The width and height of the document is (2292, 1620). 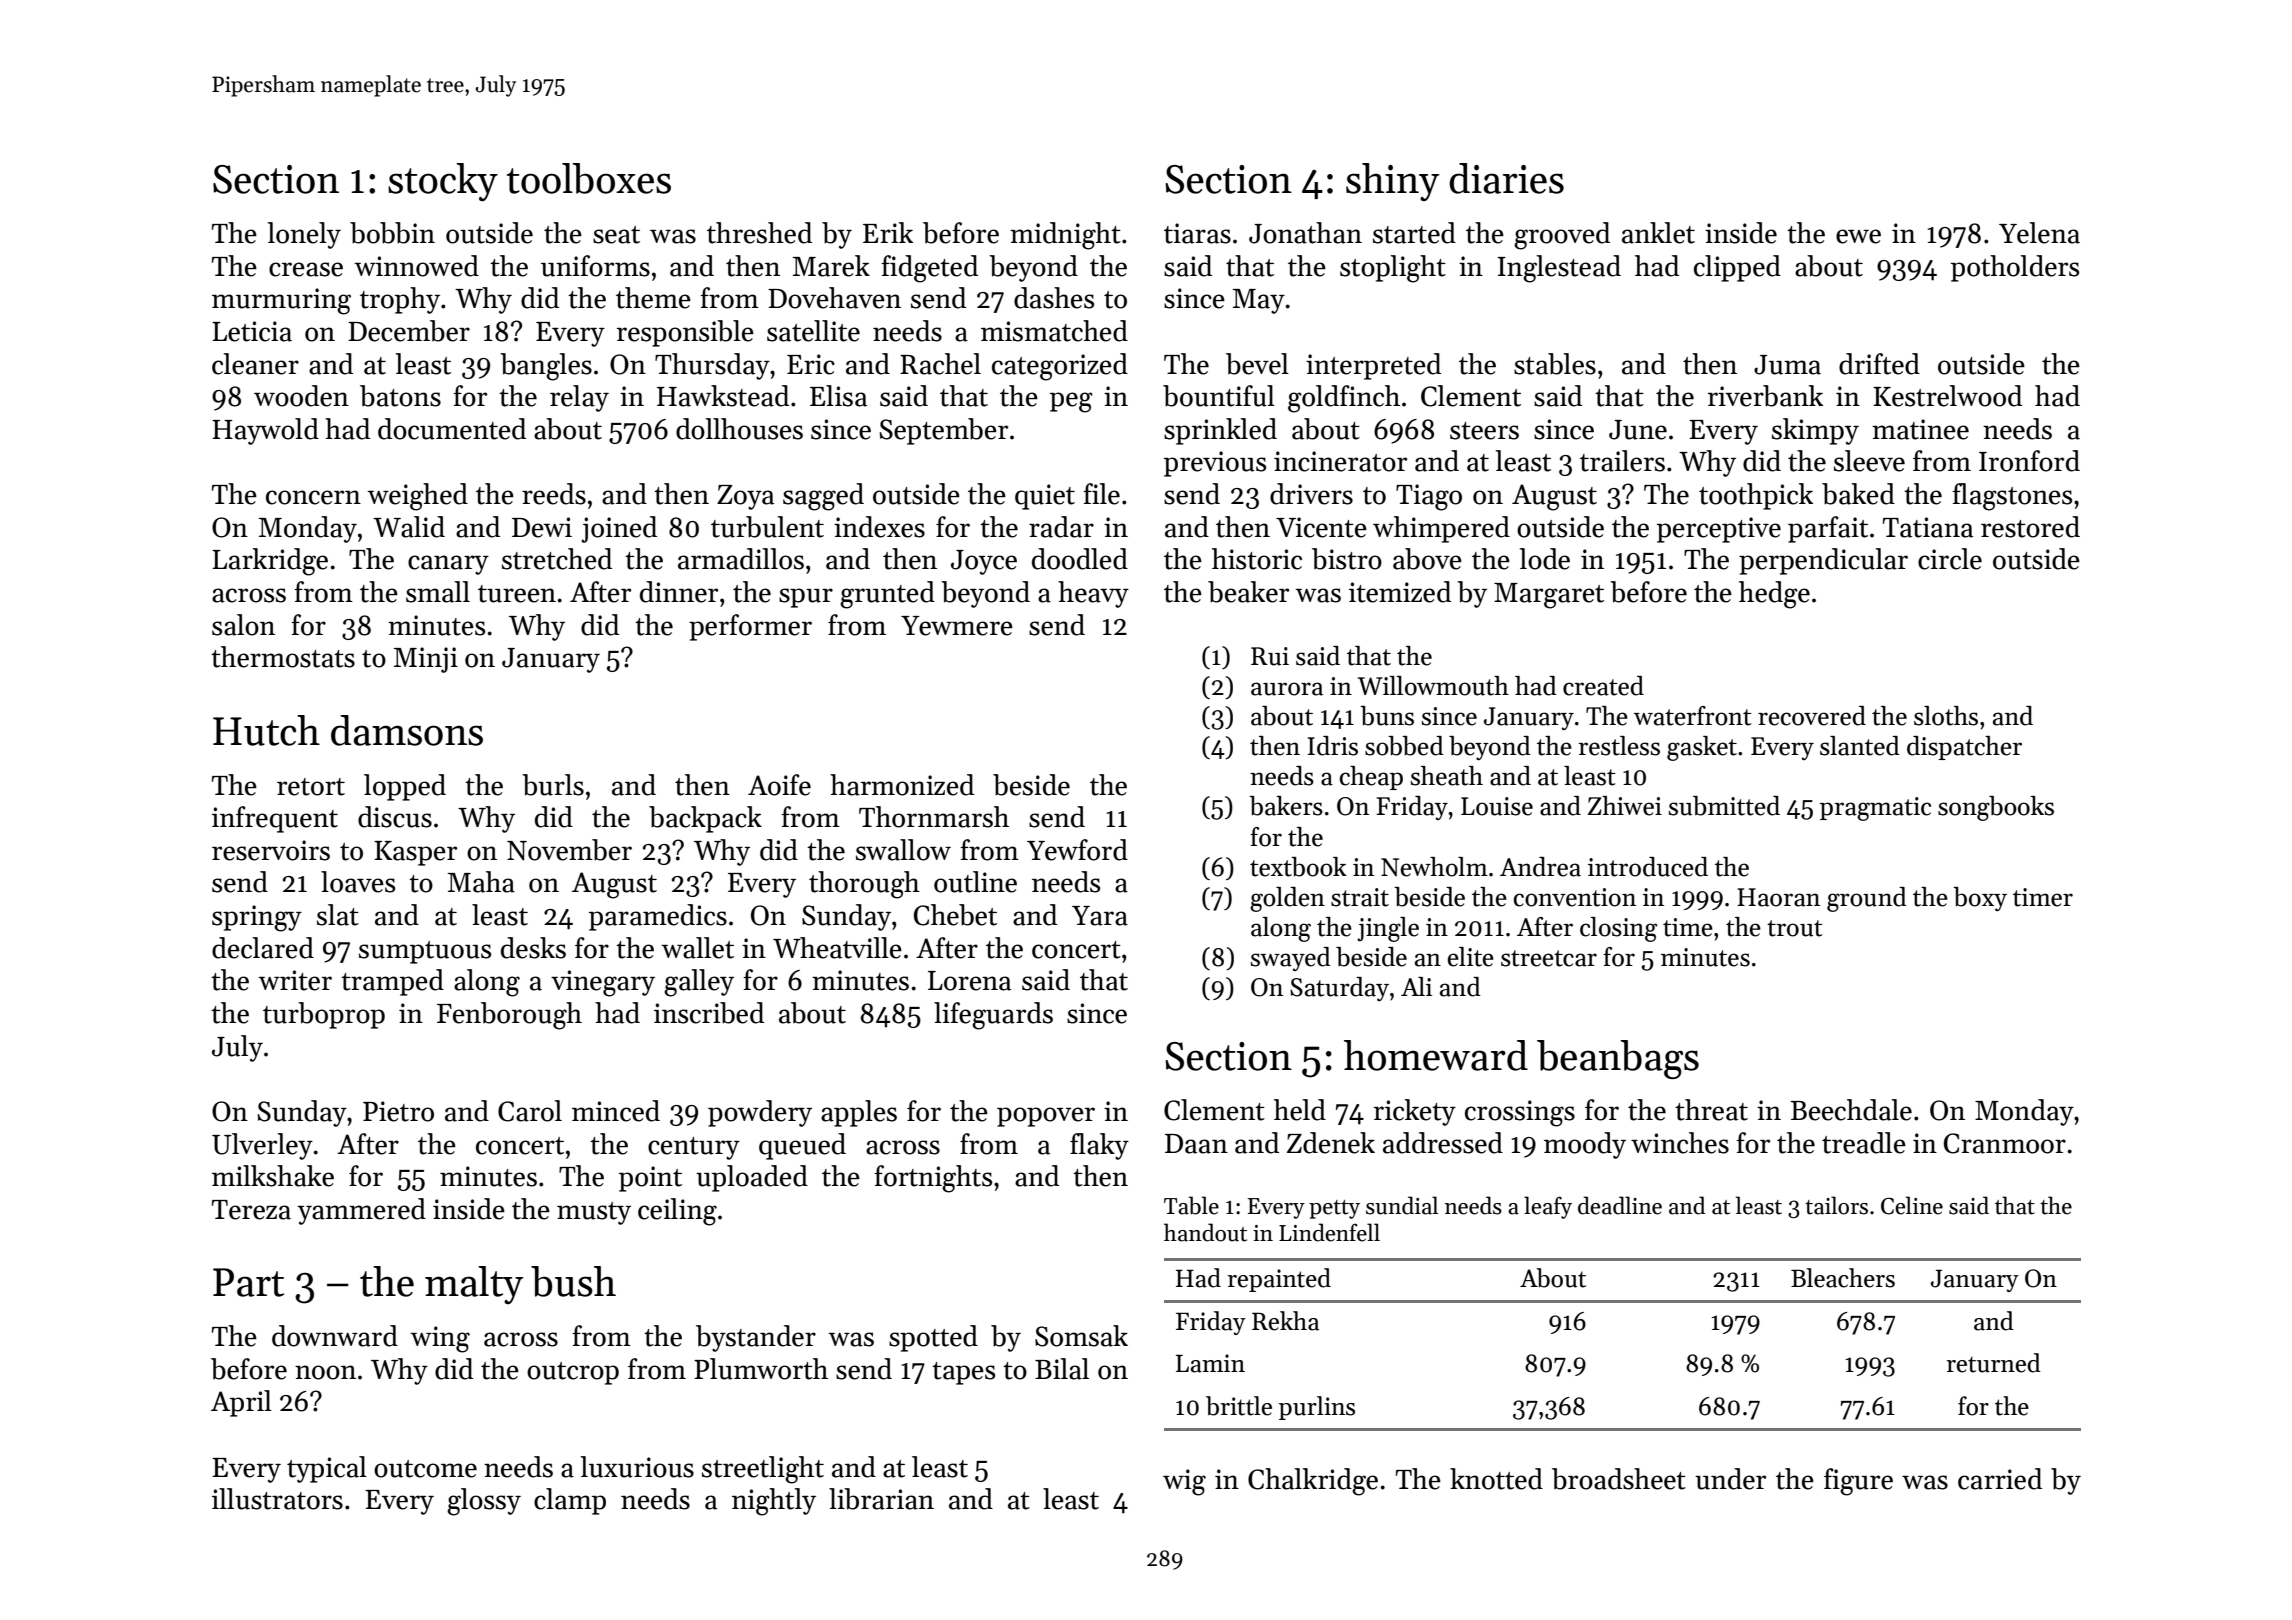 What do you see at coordinates (750, 627) in the document?
I see `performer` at bounding box center [750, 627].
